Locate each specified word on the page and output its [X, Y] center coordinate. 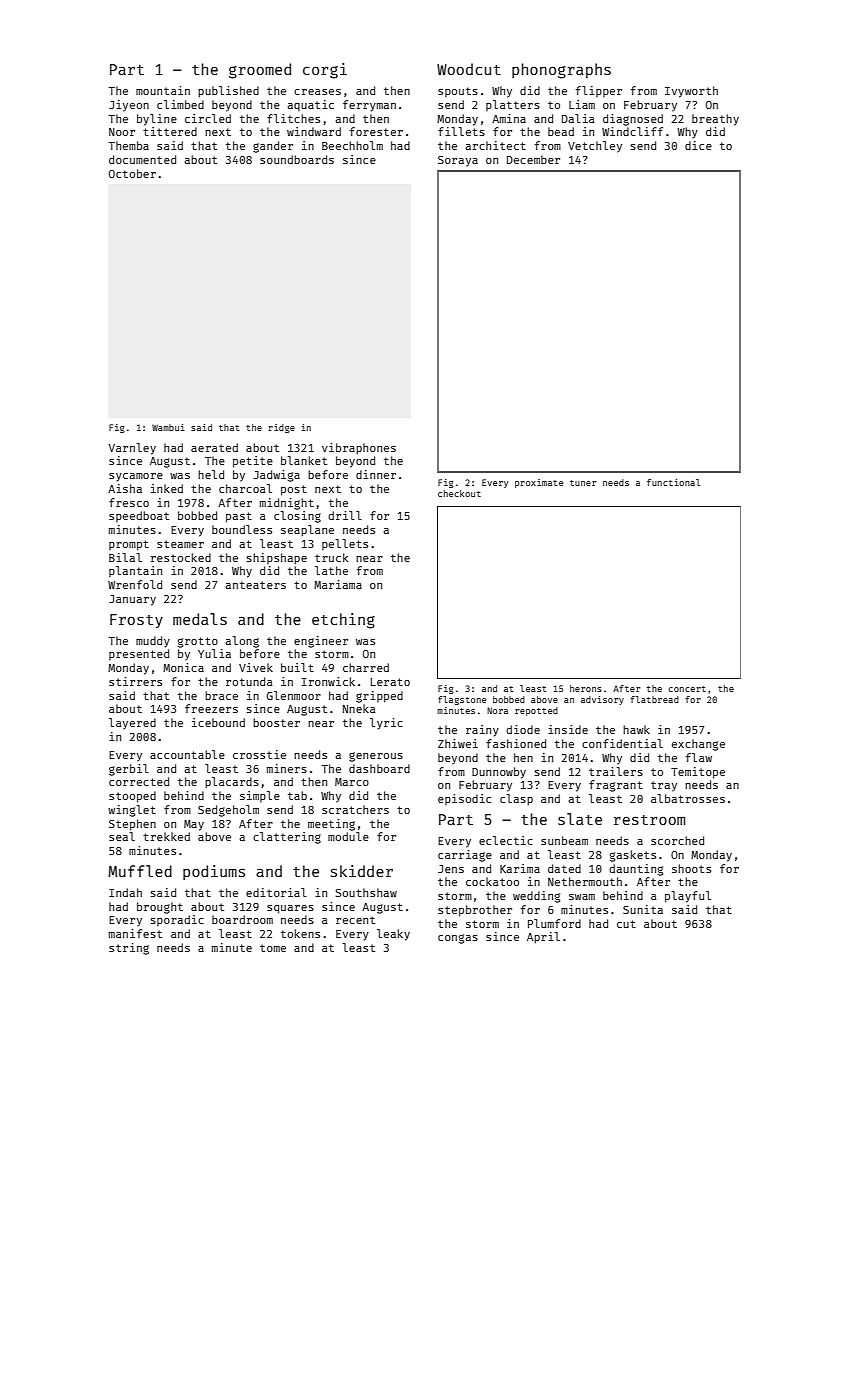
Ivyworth [691, 92]
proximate [539, 483]
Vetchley [595, 147]
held [211, 474]
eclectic [506, 840]
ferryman [369, 106]
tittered [170, 131]
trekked [166, 836]
